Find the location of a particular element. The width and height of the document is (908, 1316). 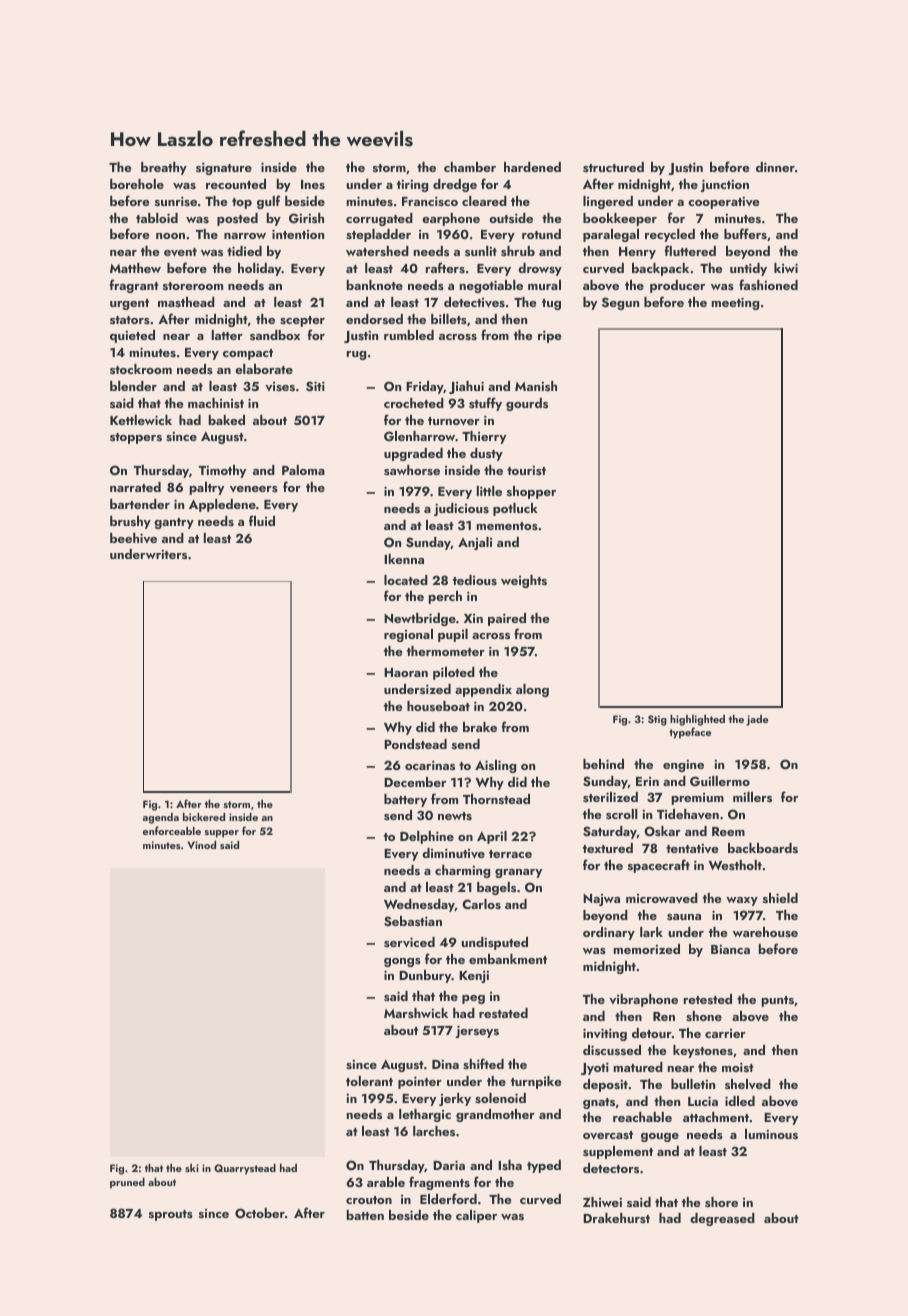

meeting is located at coordinates (735, 303).
